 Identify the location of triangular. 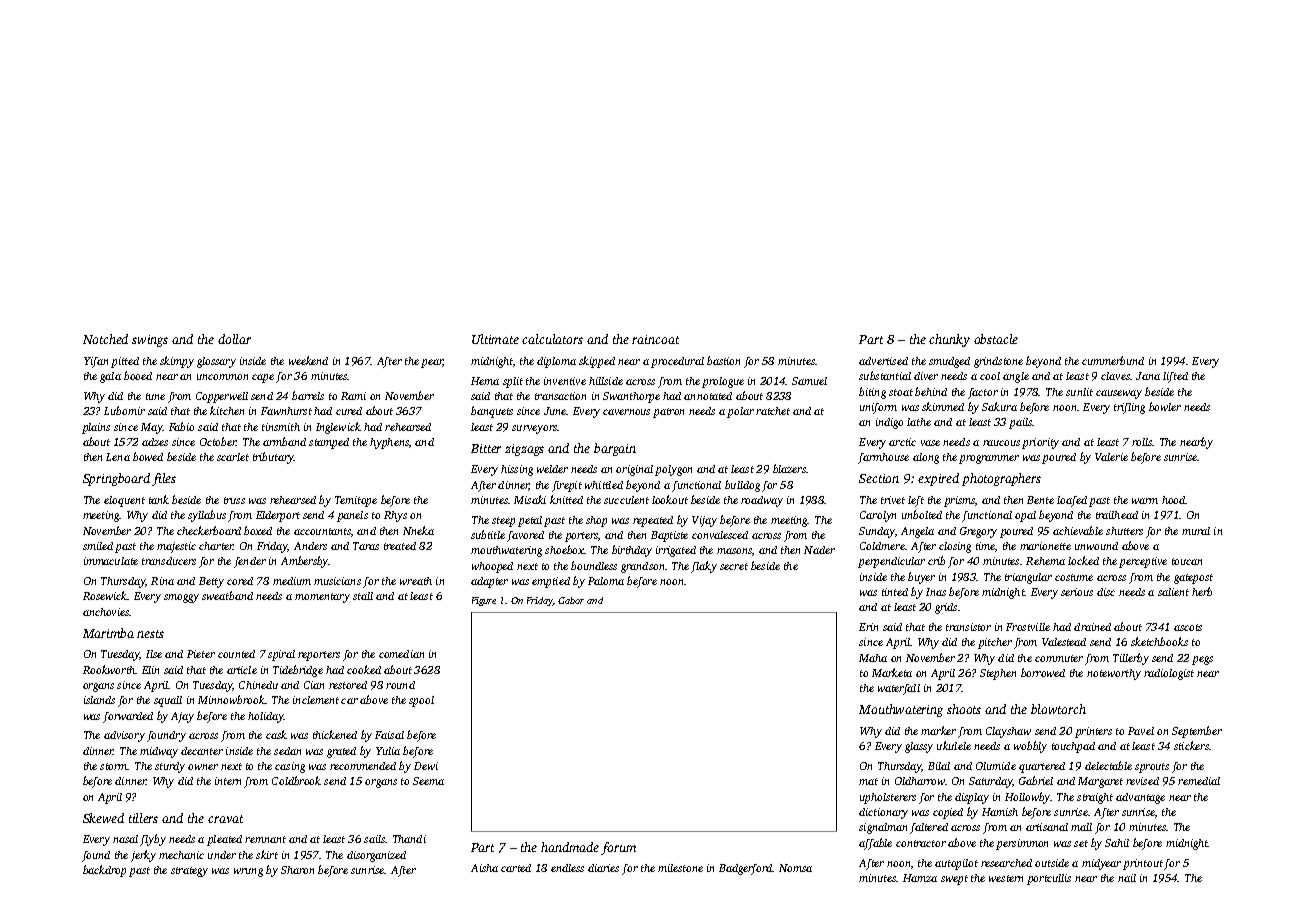
(1028, 578).
